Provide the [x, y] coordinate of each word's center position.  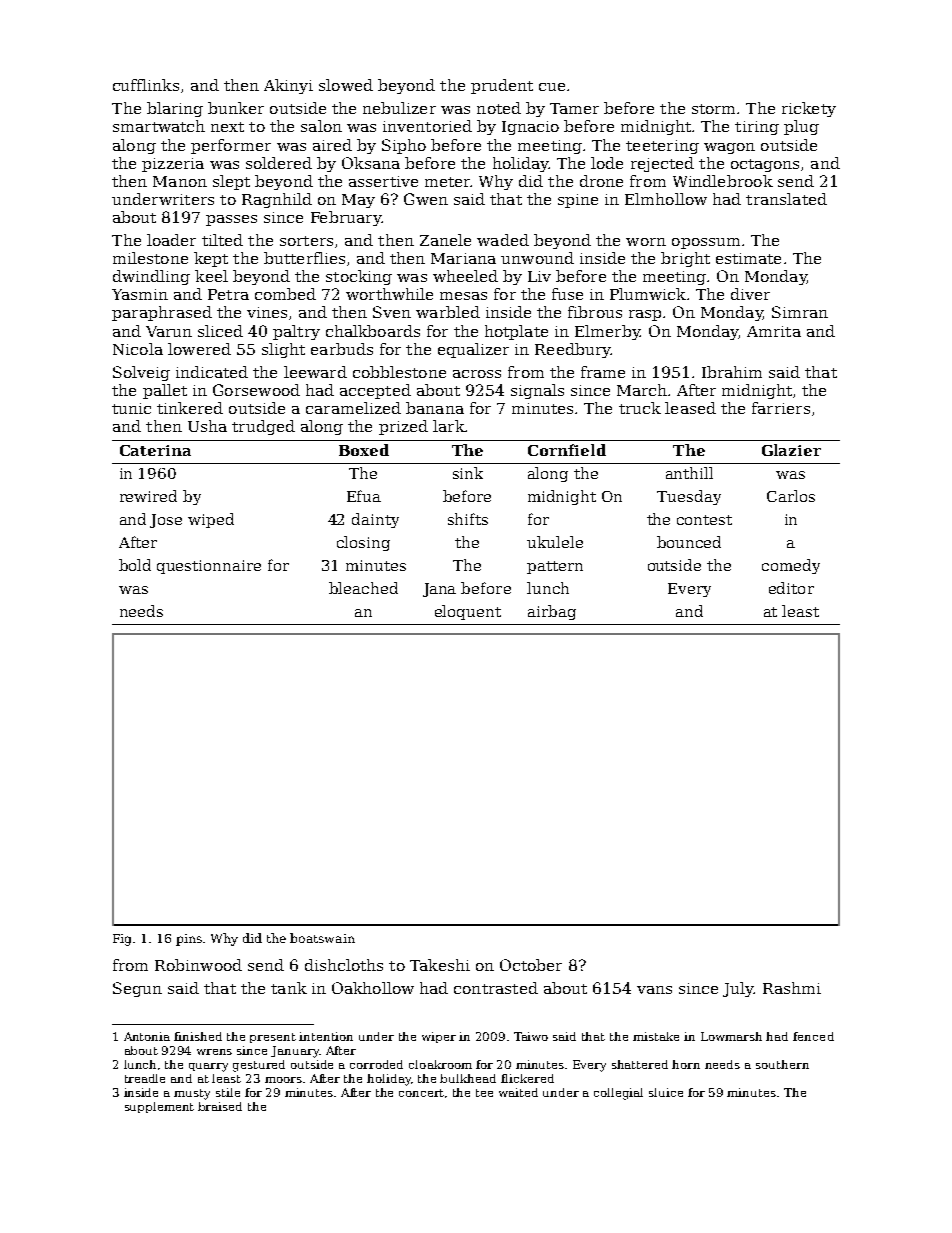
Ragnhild [277, 200]
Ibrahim [732, 372]
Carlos [791, 496]
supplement [159, 1107]
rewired [148, 496]
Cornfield [567, 450]
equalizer [473, 350]
